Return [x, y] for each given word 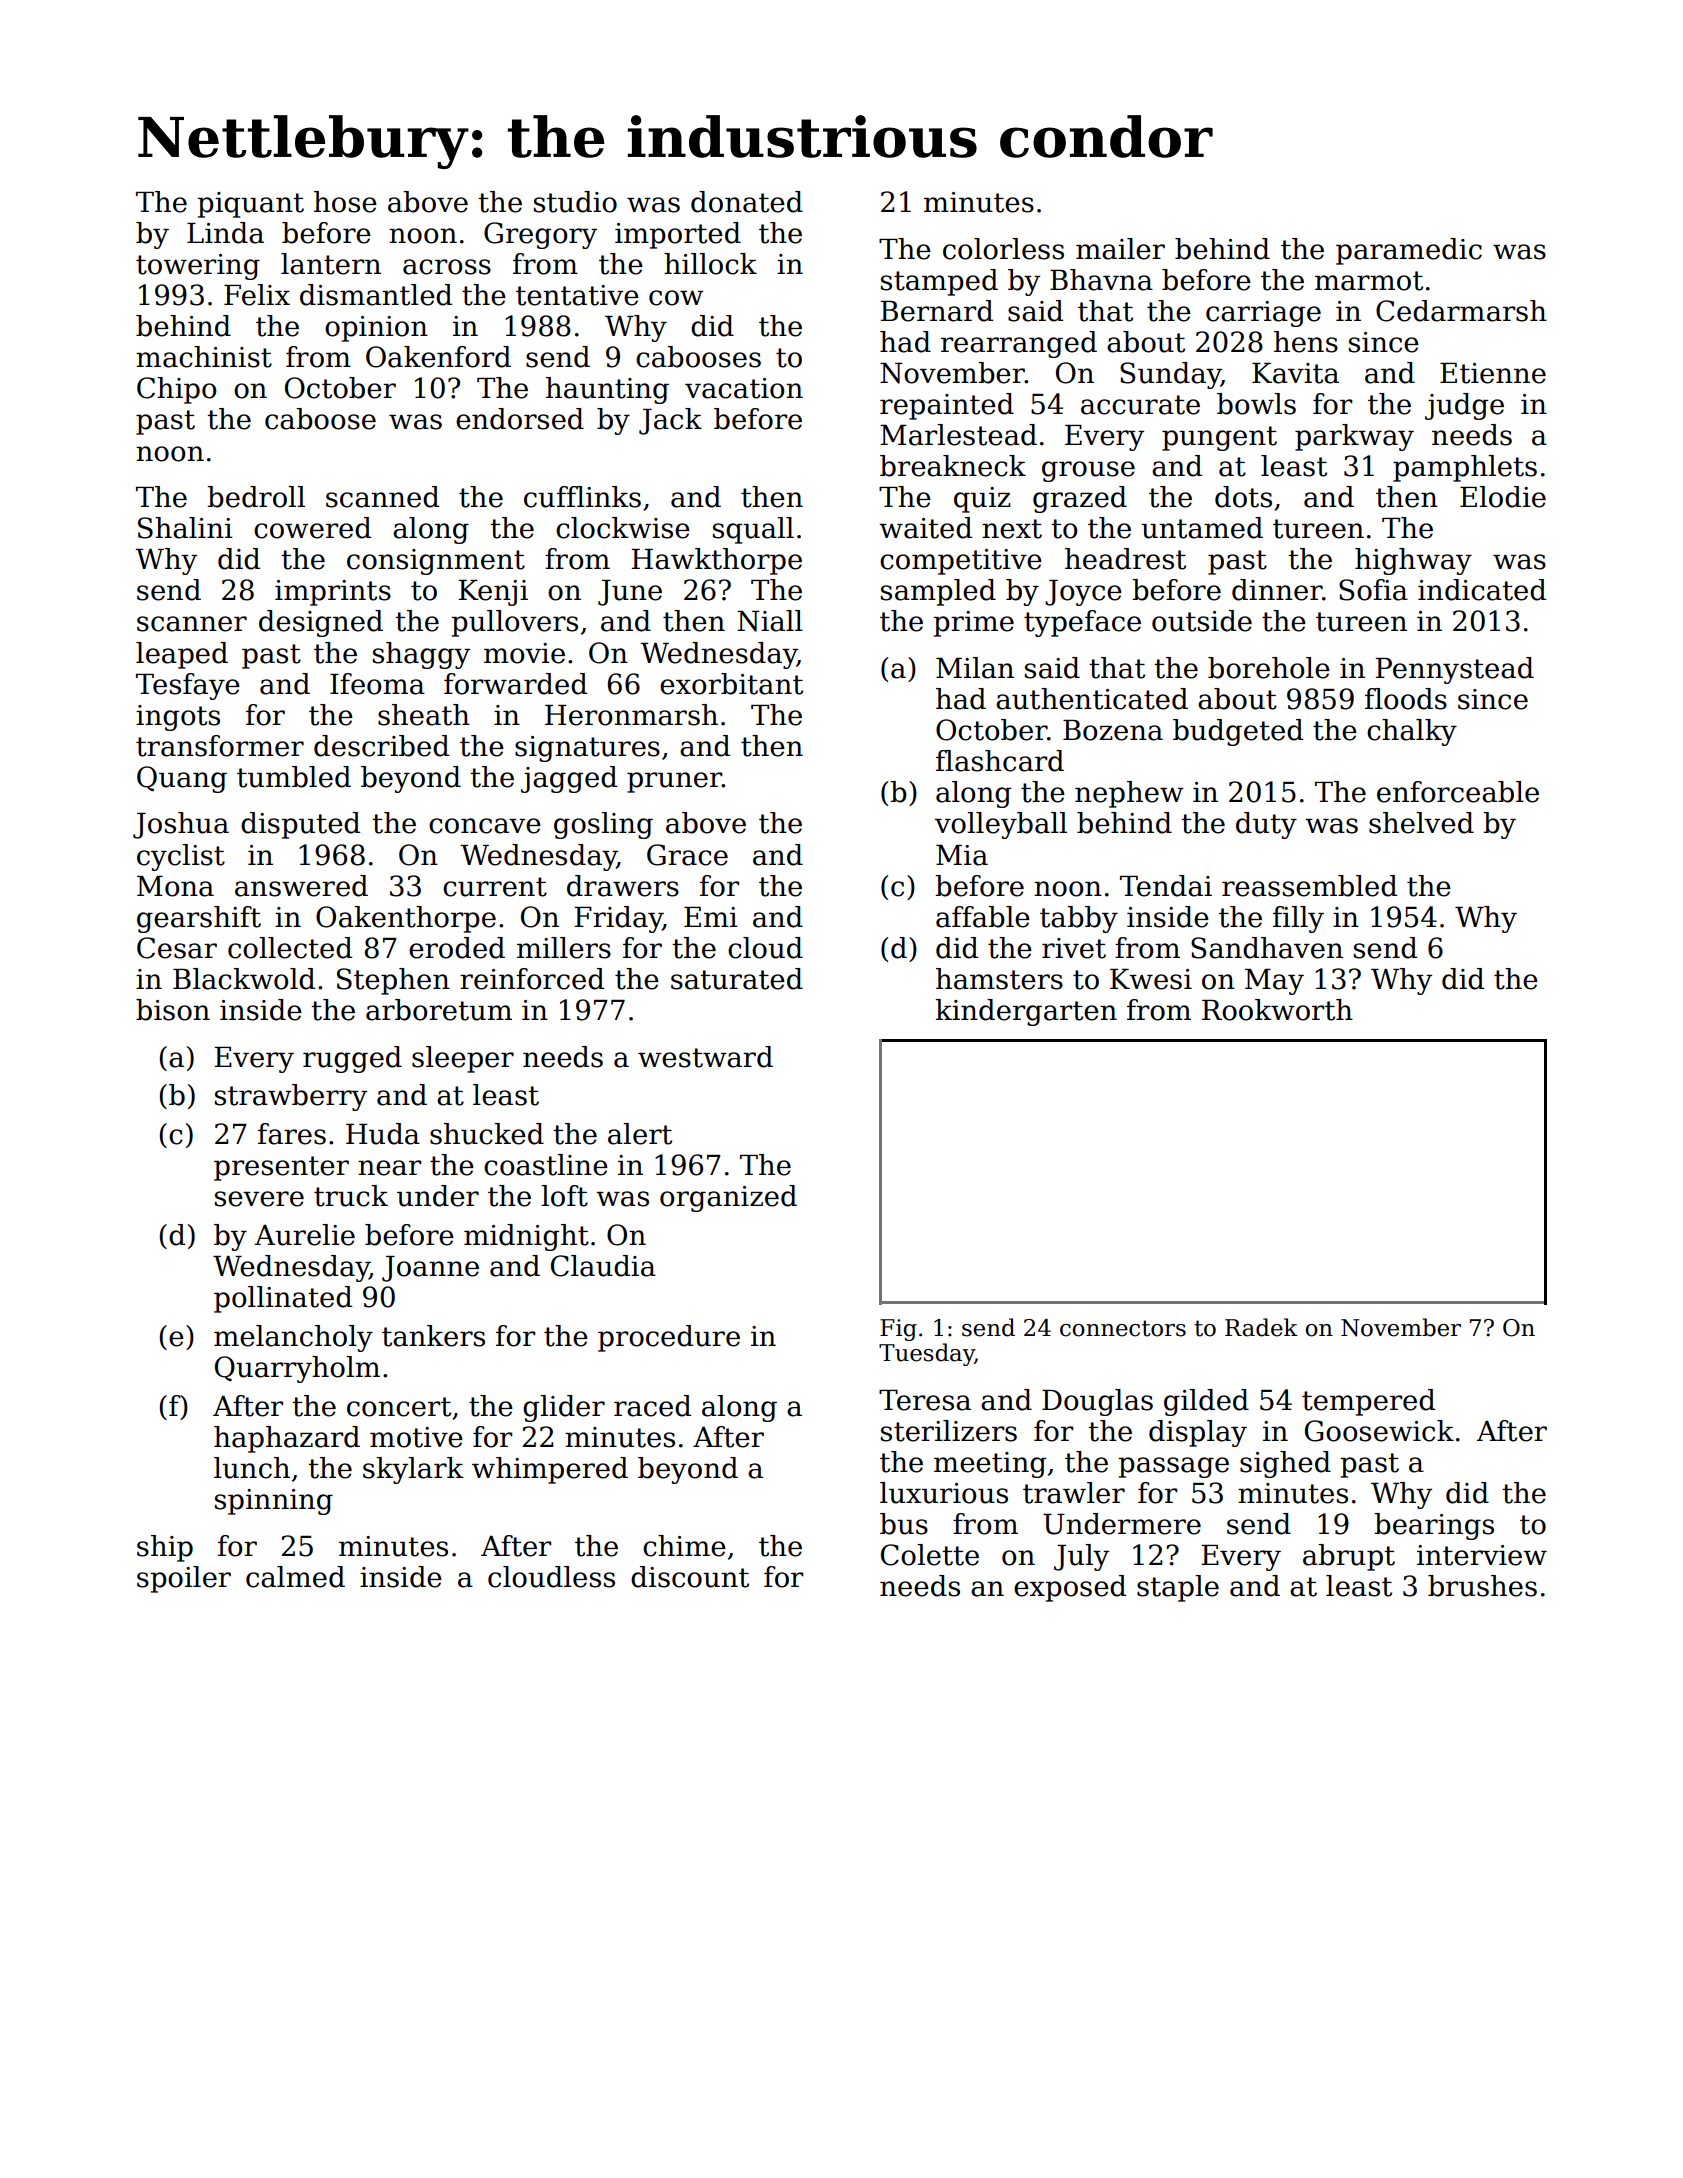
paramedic [1409, 251]
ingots [178, 718]
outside [1202, 621]
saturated [737, 979]
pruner [674, 782]
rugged [352, 1059]
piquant [250, 205]
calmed [295, 1577]
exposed [1070, 1588]
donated [747, 202]
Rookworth [1277, 1010]
